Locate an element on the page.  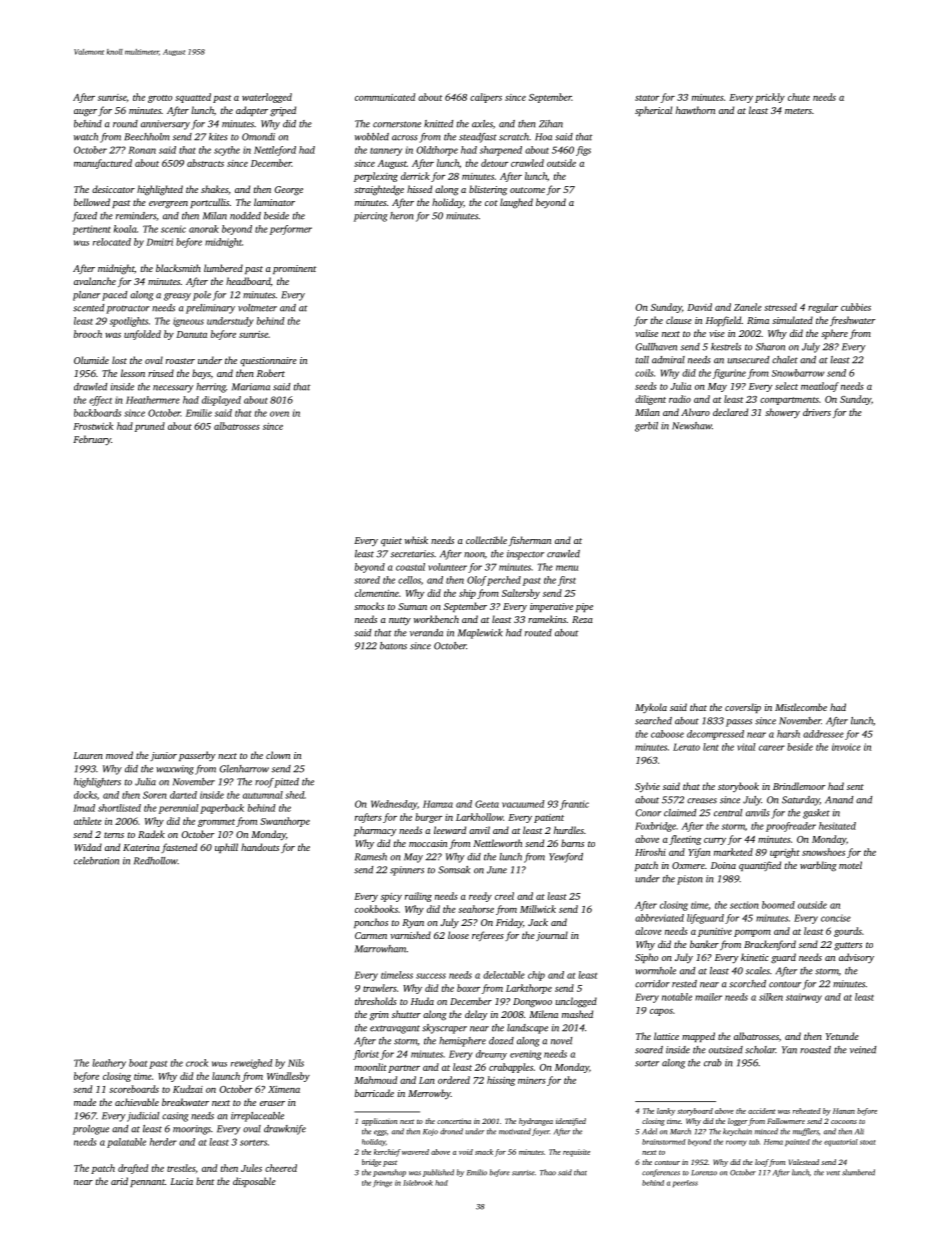
laughed is located at coordinates (516, 203).
